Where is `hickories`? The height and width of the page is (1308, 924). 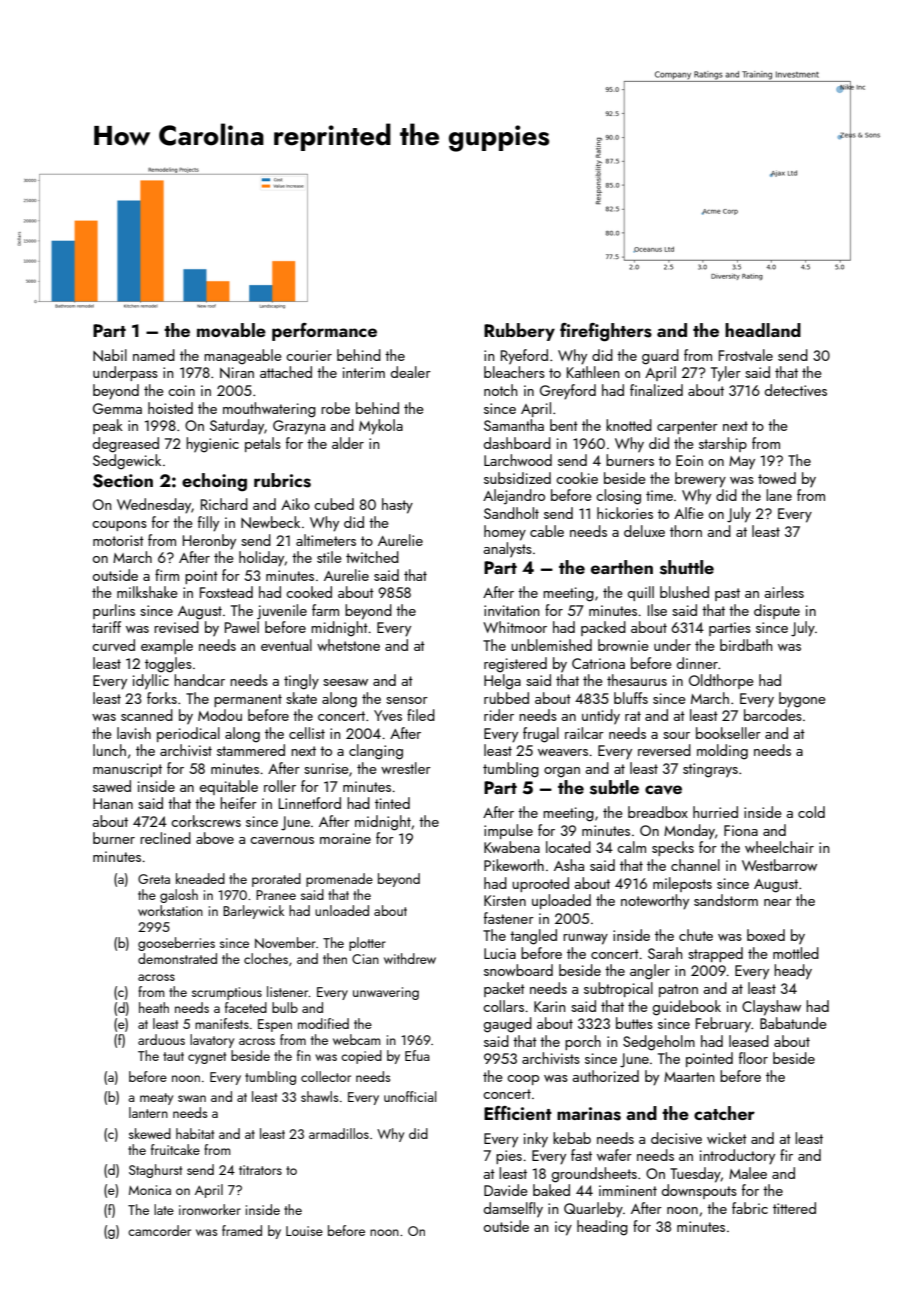
hickories is located at coordinates (625, 513).
